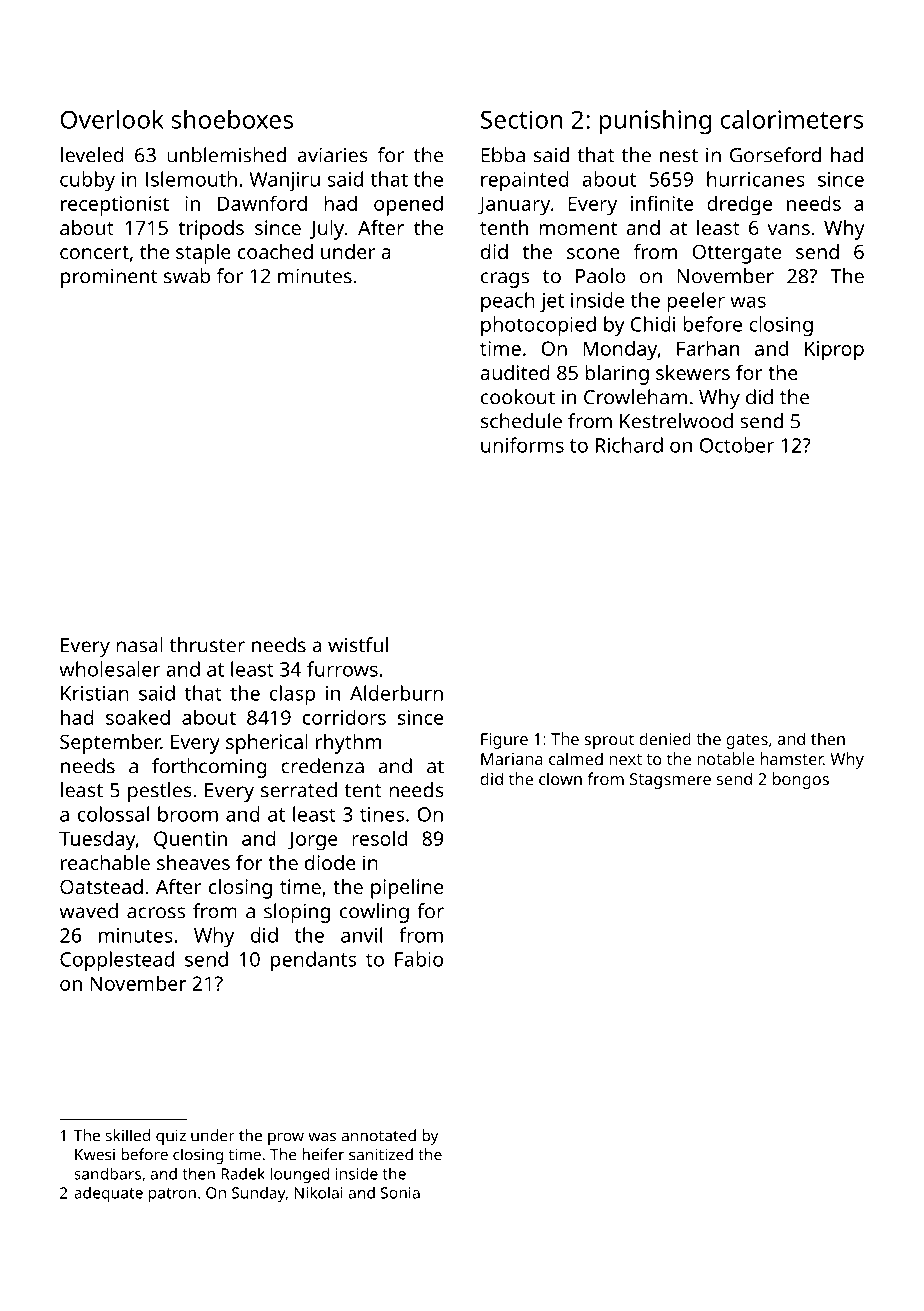 The image size is (924, 1311). Describe the element at coordinates (801, 780) in the page. I see `bongos` at that location.
